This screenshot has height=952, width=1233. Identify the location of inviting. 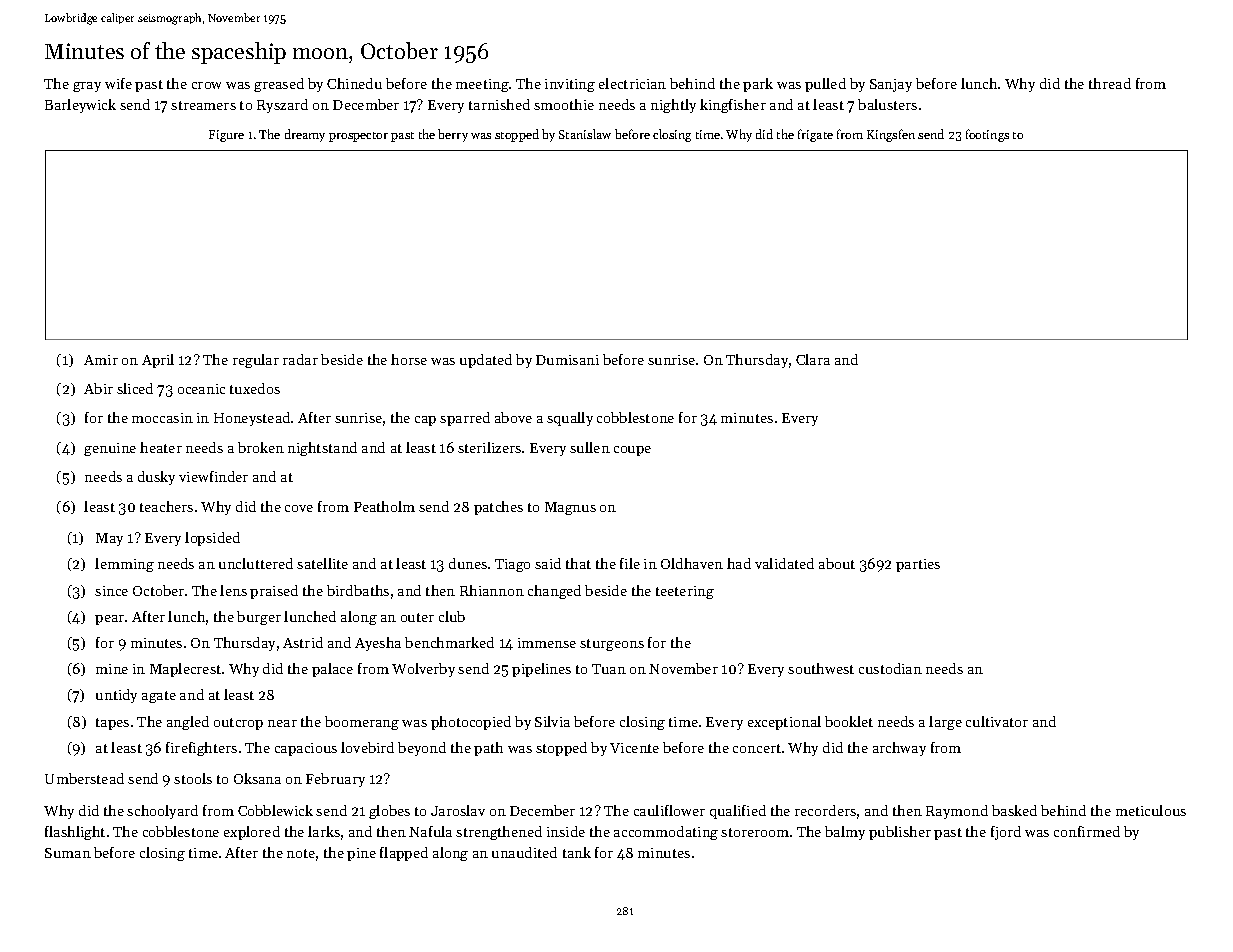
(570, 85).
